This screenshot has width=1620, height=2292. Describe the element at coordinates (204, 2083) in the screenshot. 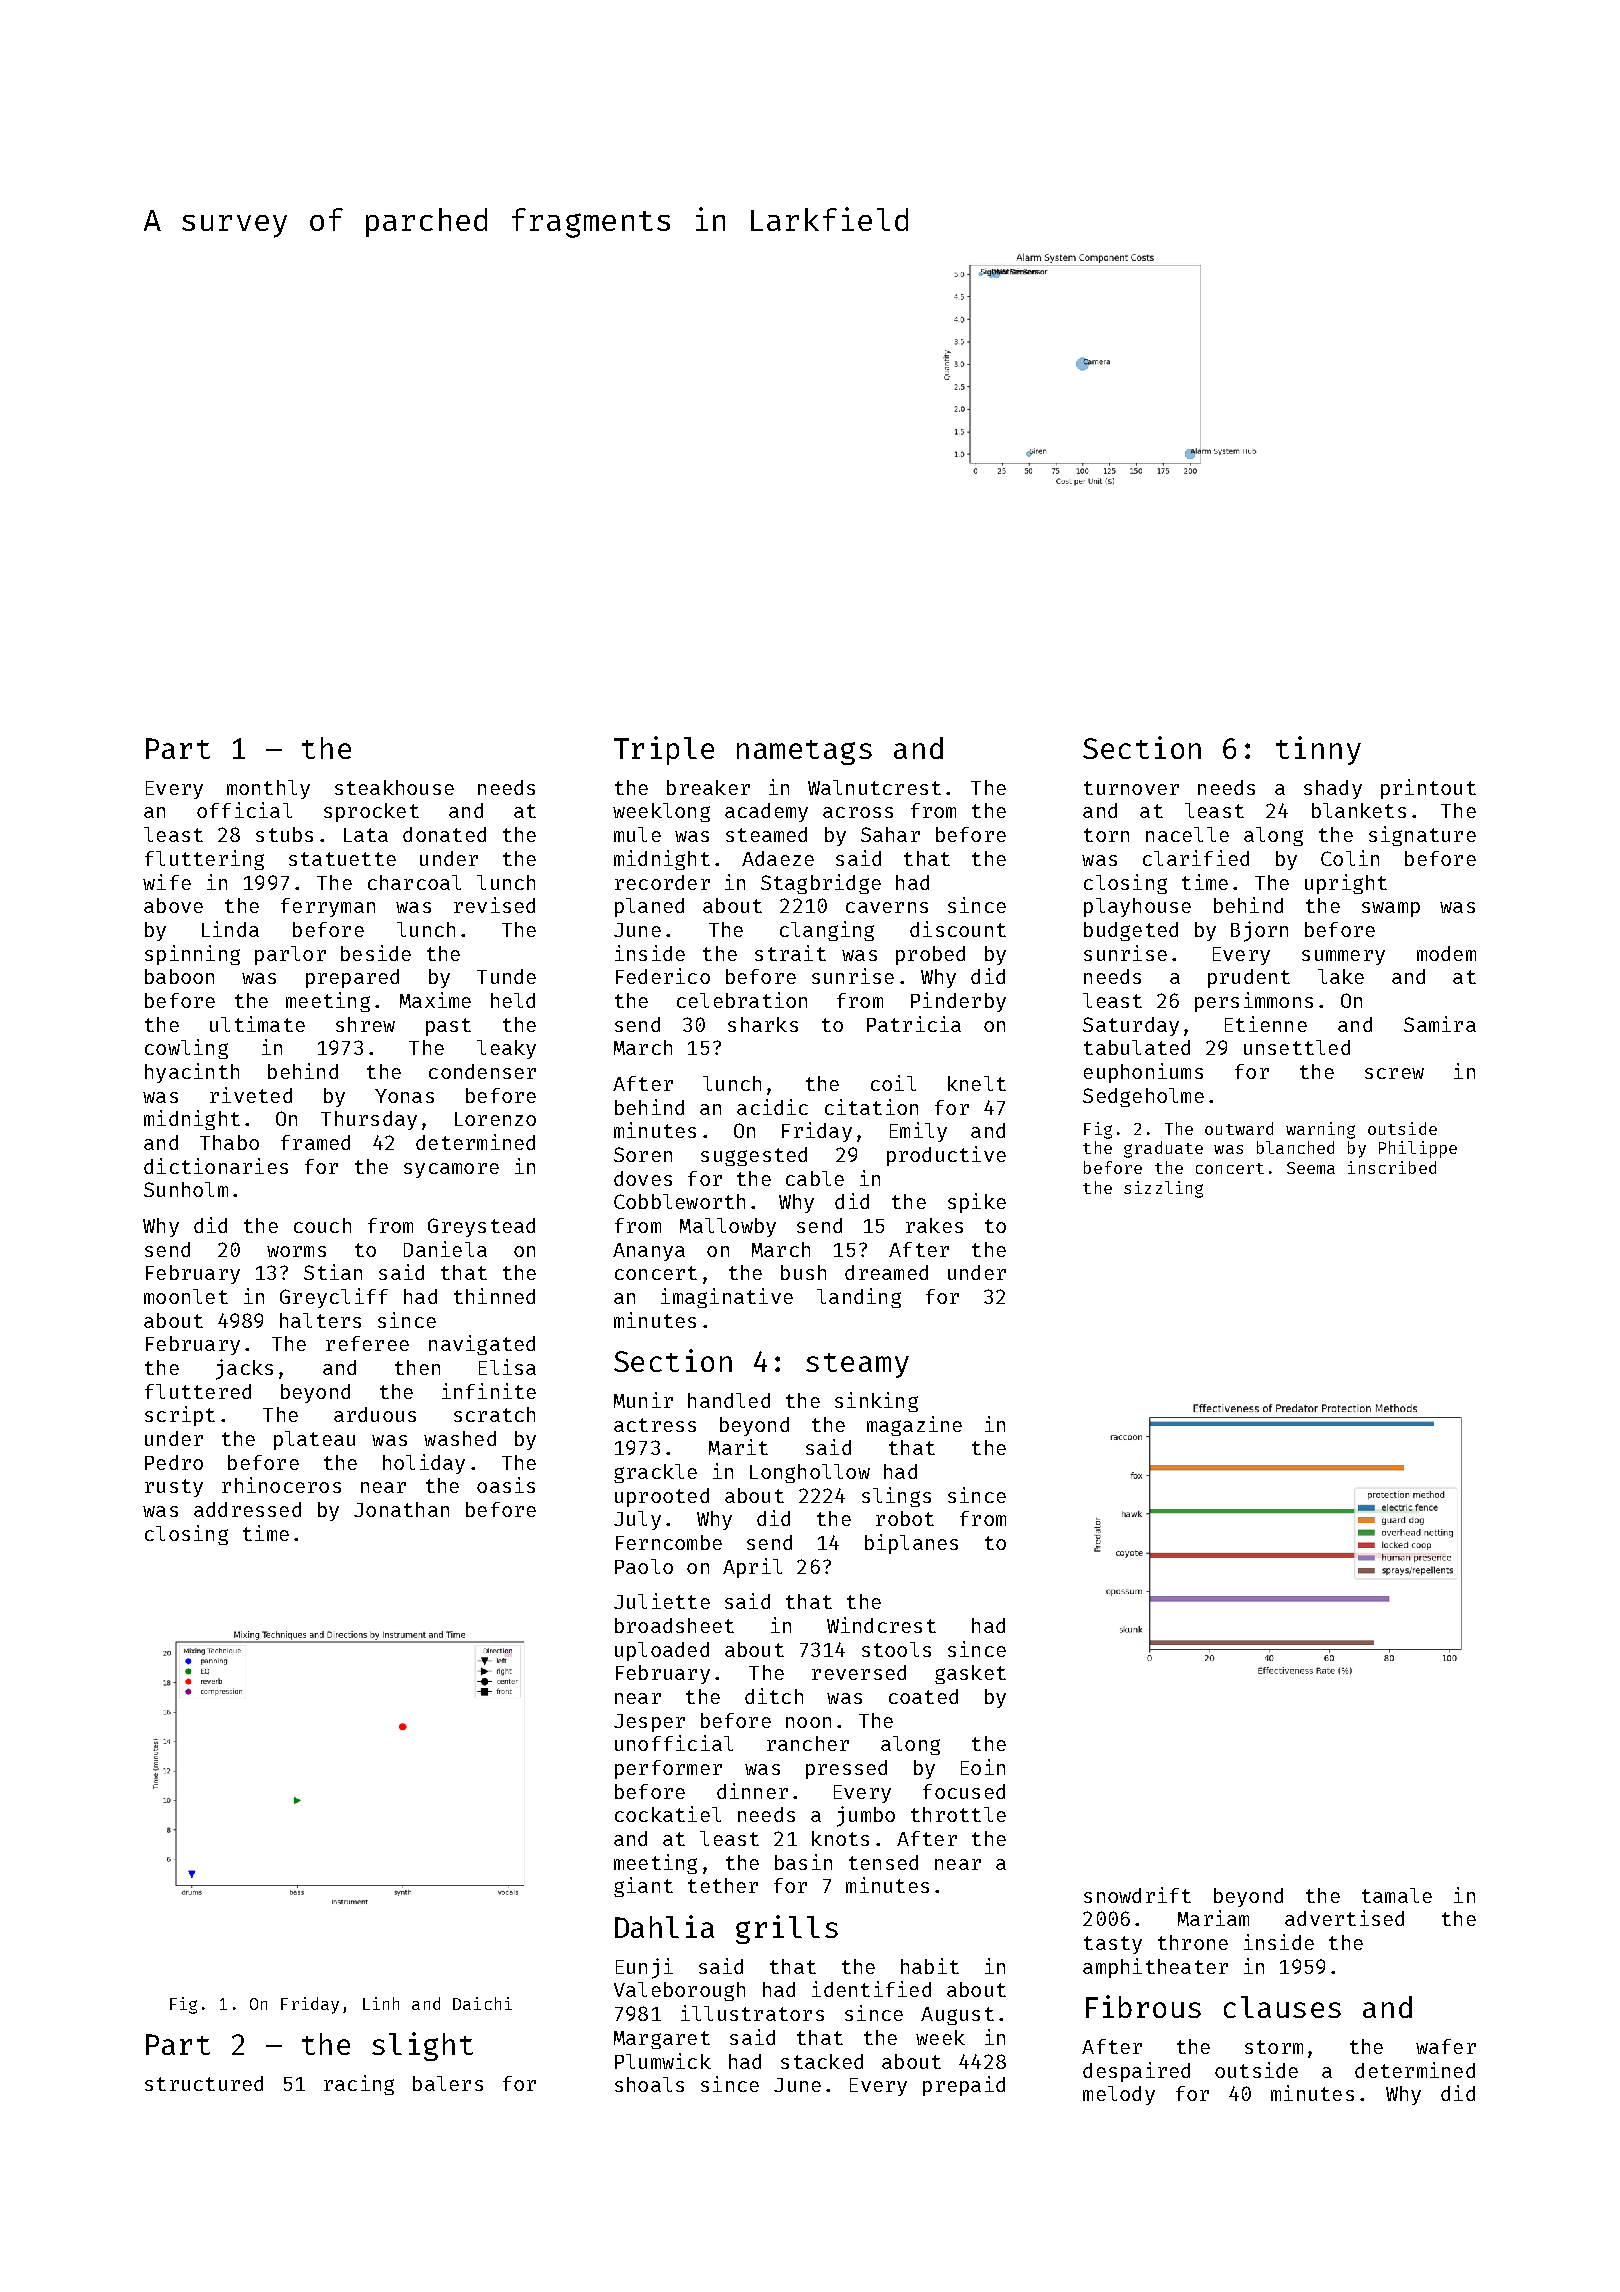

I see `structured` at that location.
